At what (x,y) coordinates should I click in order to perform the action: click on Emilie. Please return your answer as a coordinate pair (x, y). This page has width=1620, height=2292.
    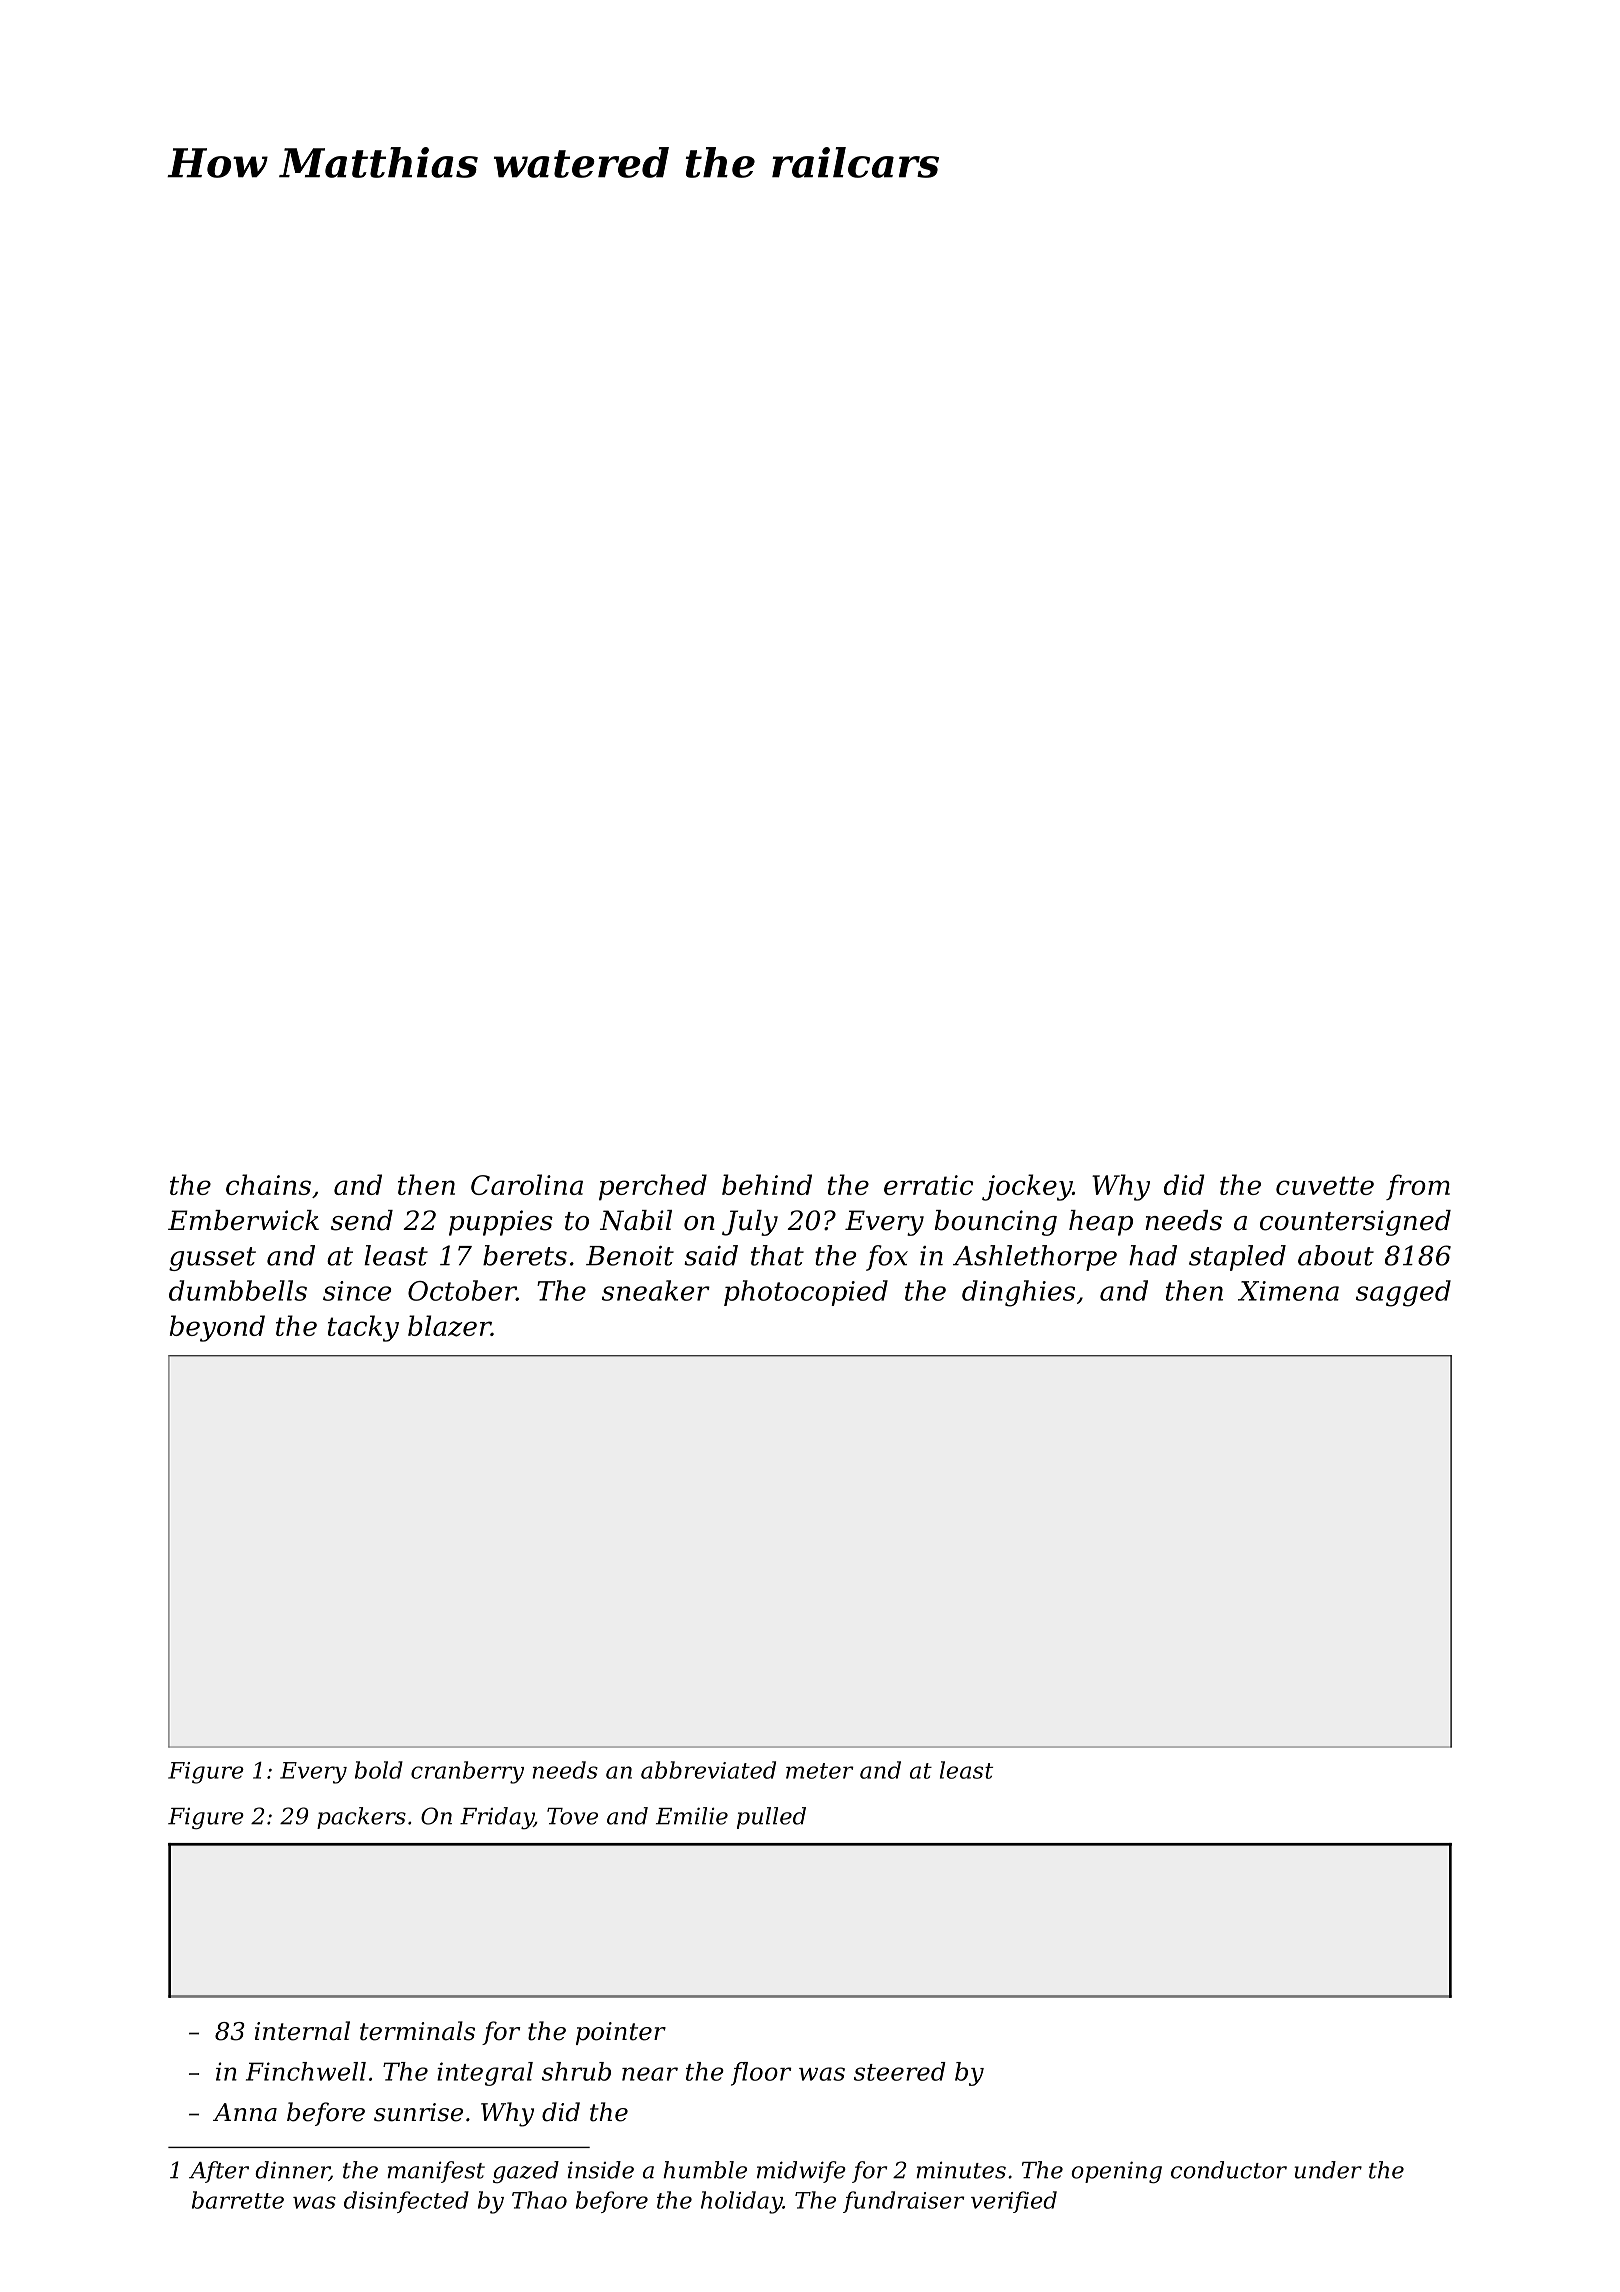
    Looking at the image, I should click on (692, 1816).
